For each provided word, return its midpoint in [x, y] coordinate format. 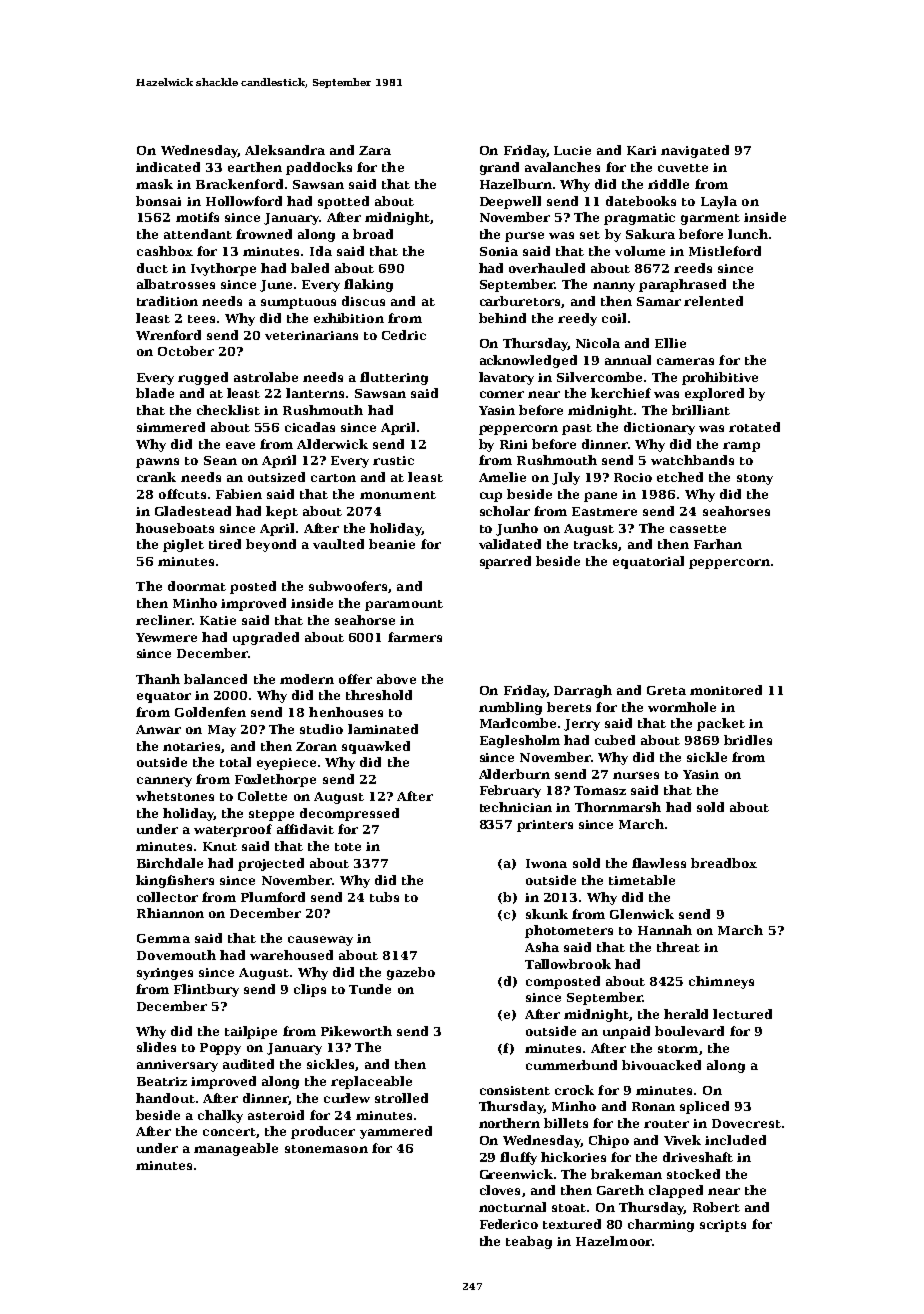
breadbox [724, 863]
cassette [698, 529]
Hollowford [244, 201]
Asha [542, 947]
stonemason [326, 1149]
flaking [368, 285]
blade [155, 393]
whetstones [175, 796]
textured [572, 1224]
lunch [748, 234]
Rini [513, 444]
